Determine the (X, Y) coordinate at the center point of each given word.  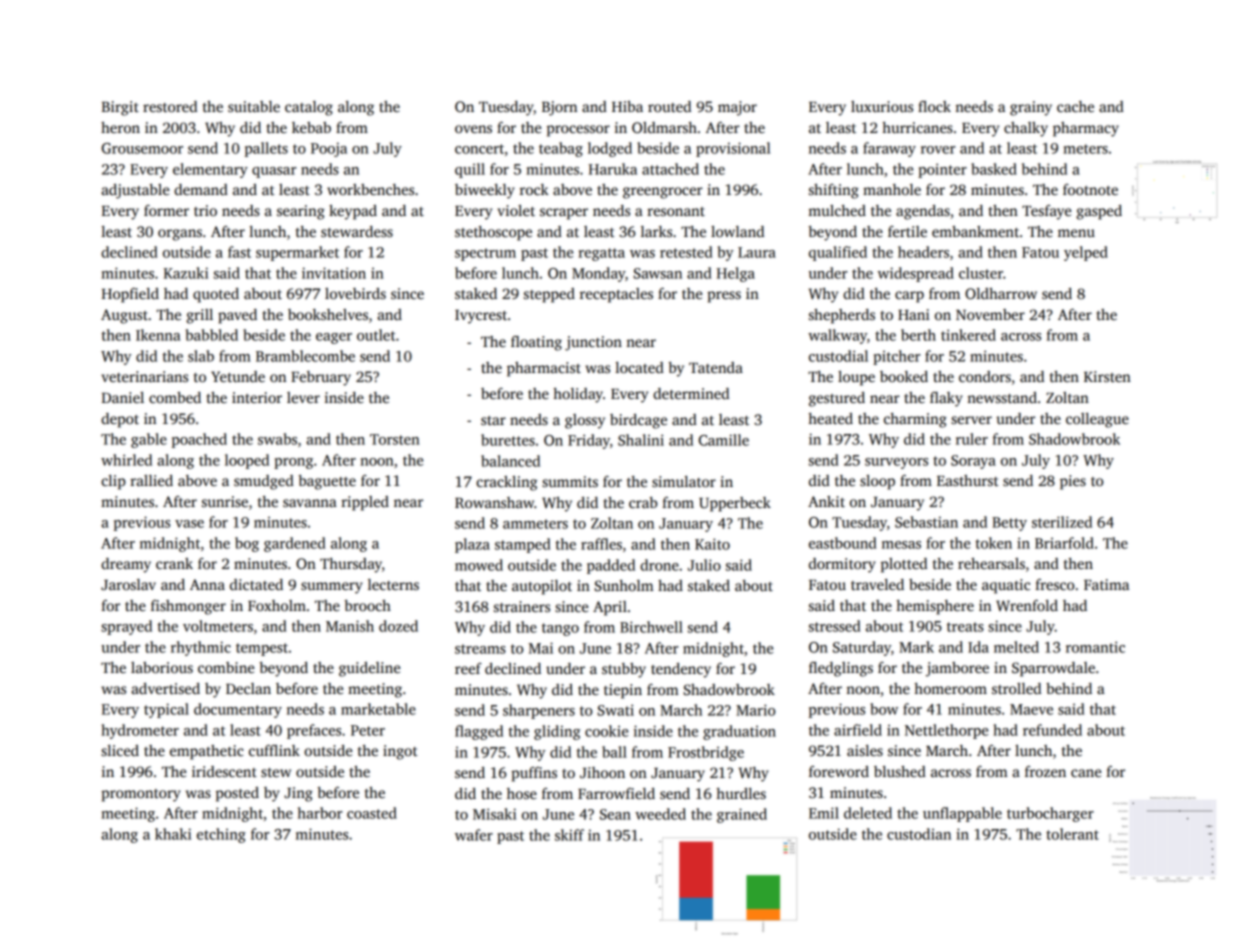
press (724, 297)
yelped (1086, 253)
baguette (327, 482)
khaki (173, 834)
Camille (724, 440)
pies (1073, 482)
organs (180, 235)
